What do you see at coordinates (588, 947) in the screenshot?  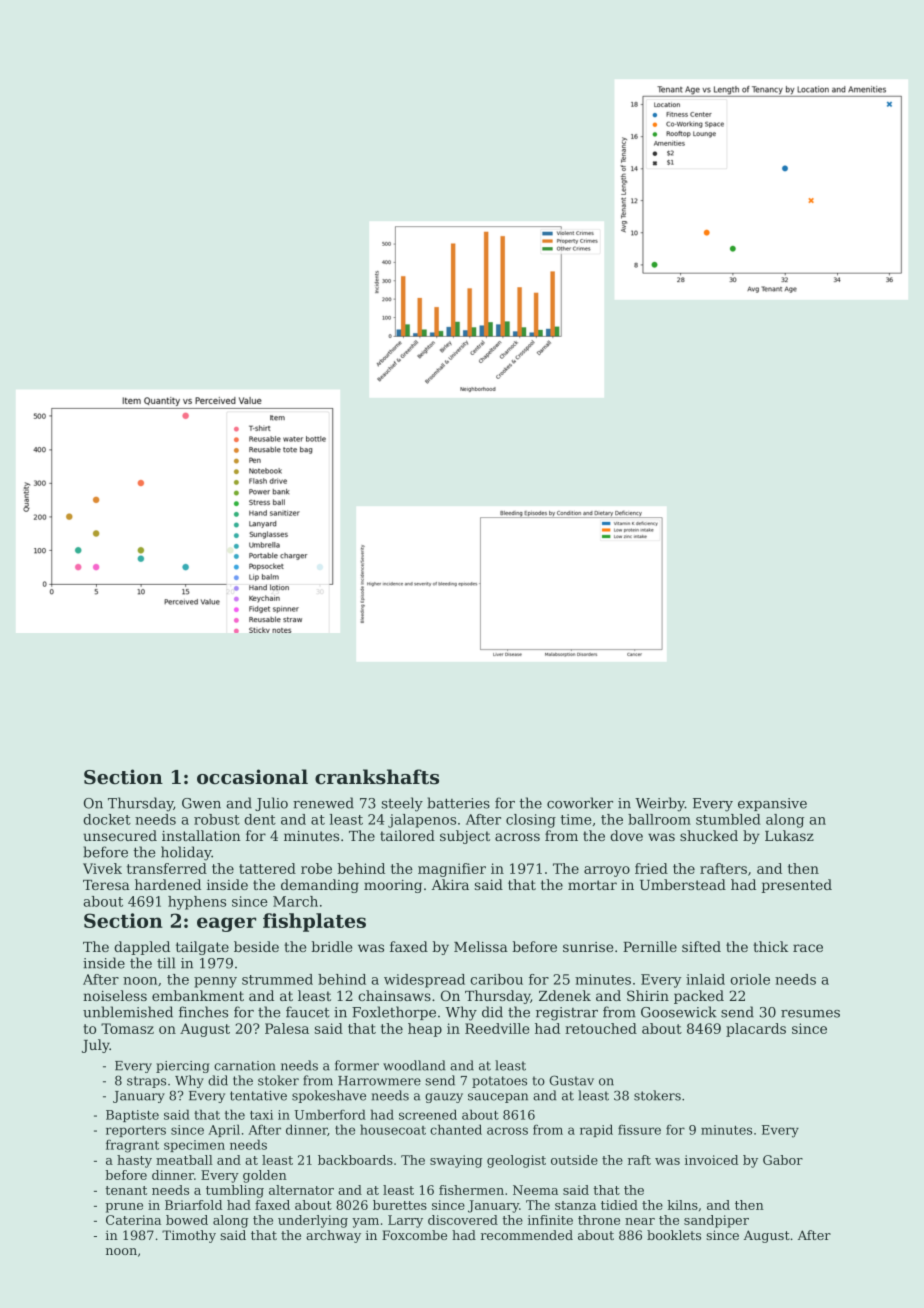 I see `sunrise` at bounding box center [588, 947].
